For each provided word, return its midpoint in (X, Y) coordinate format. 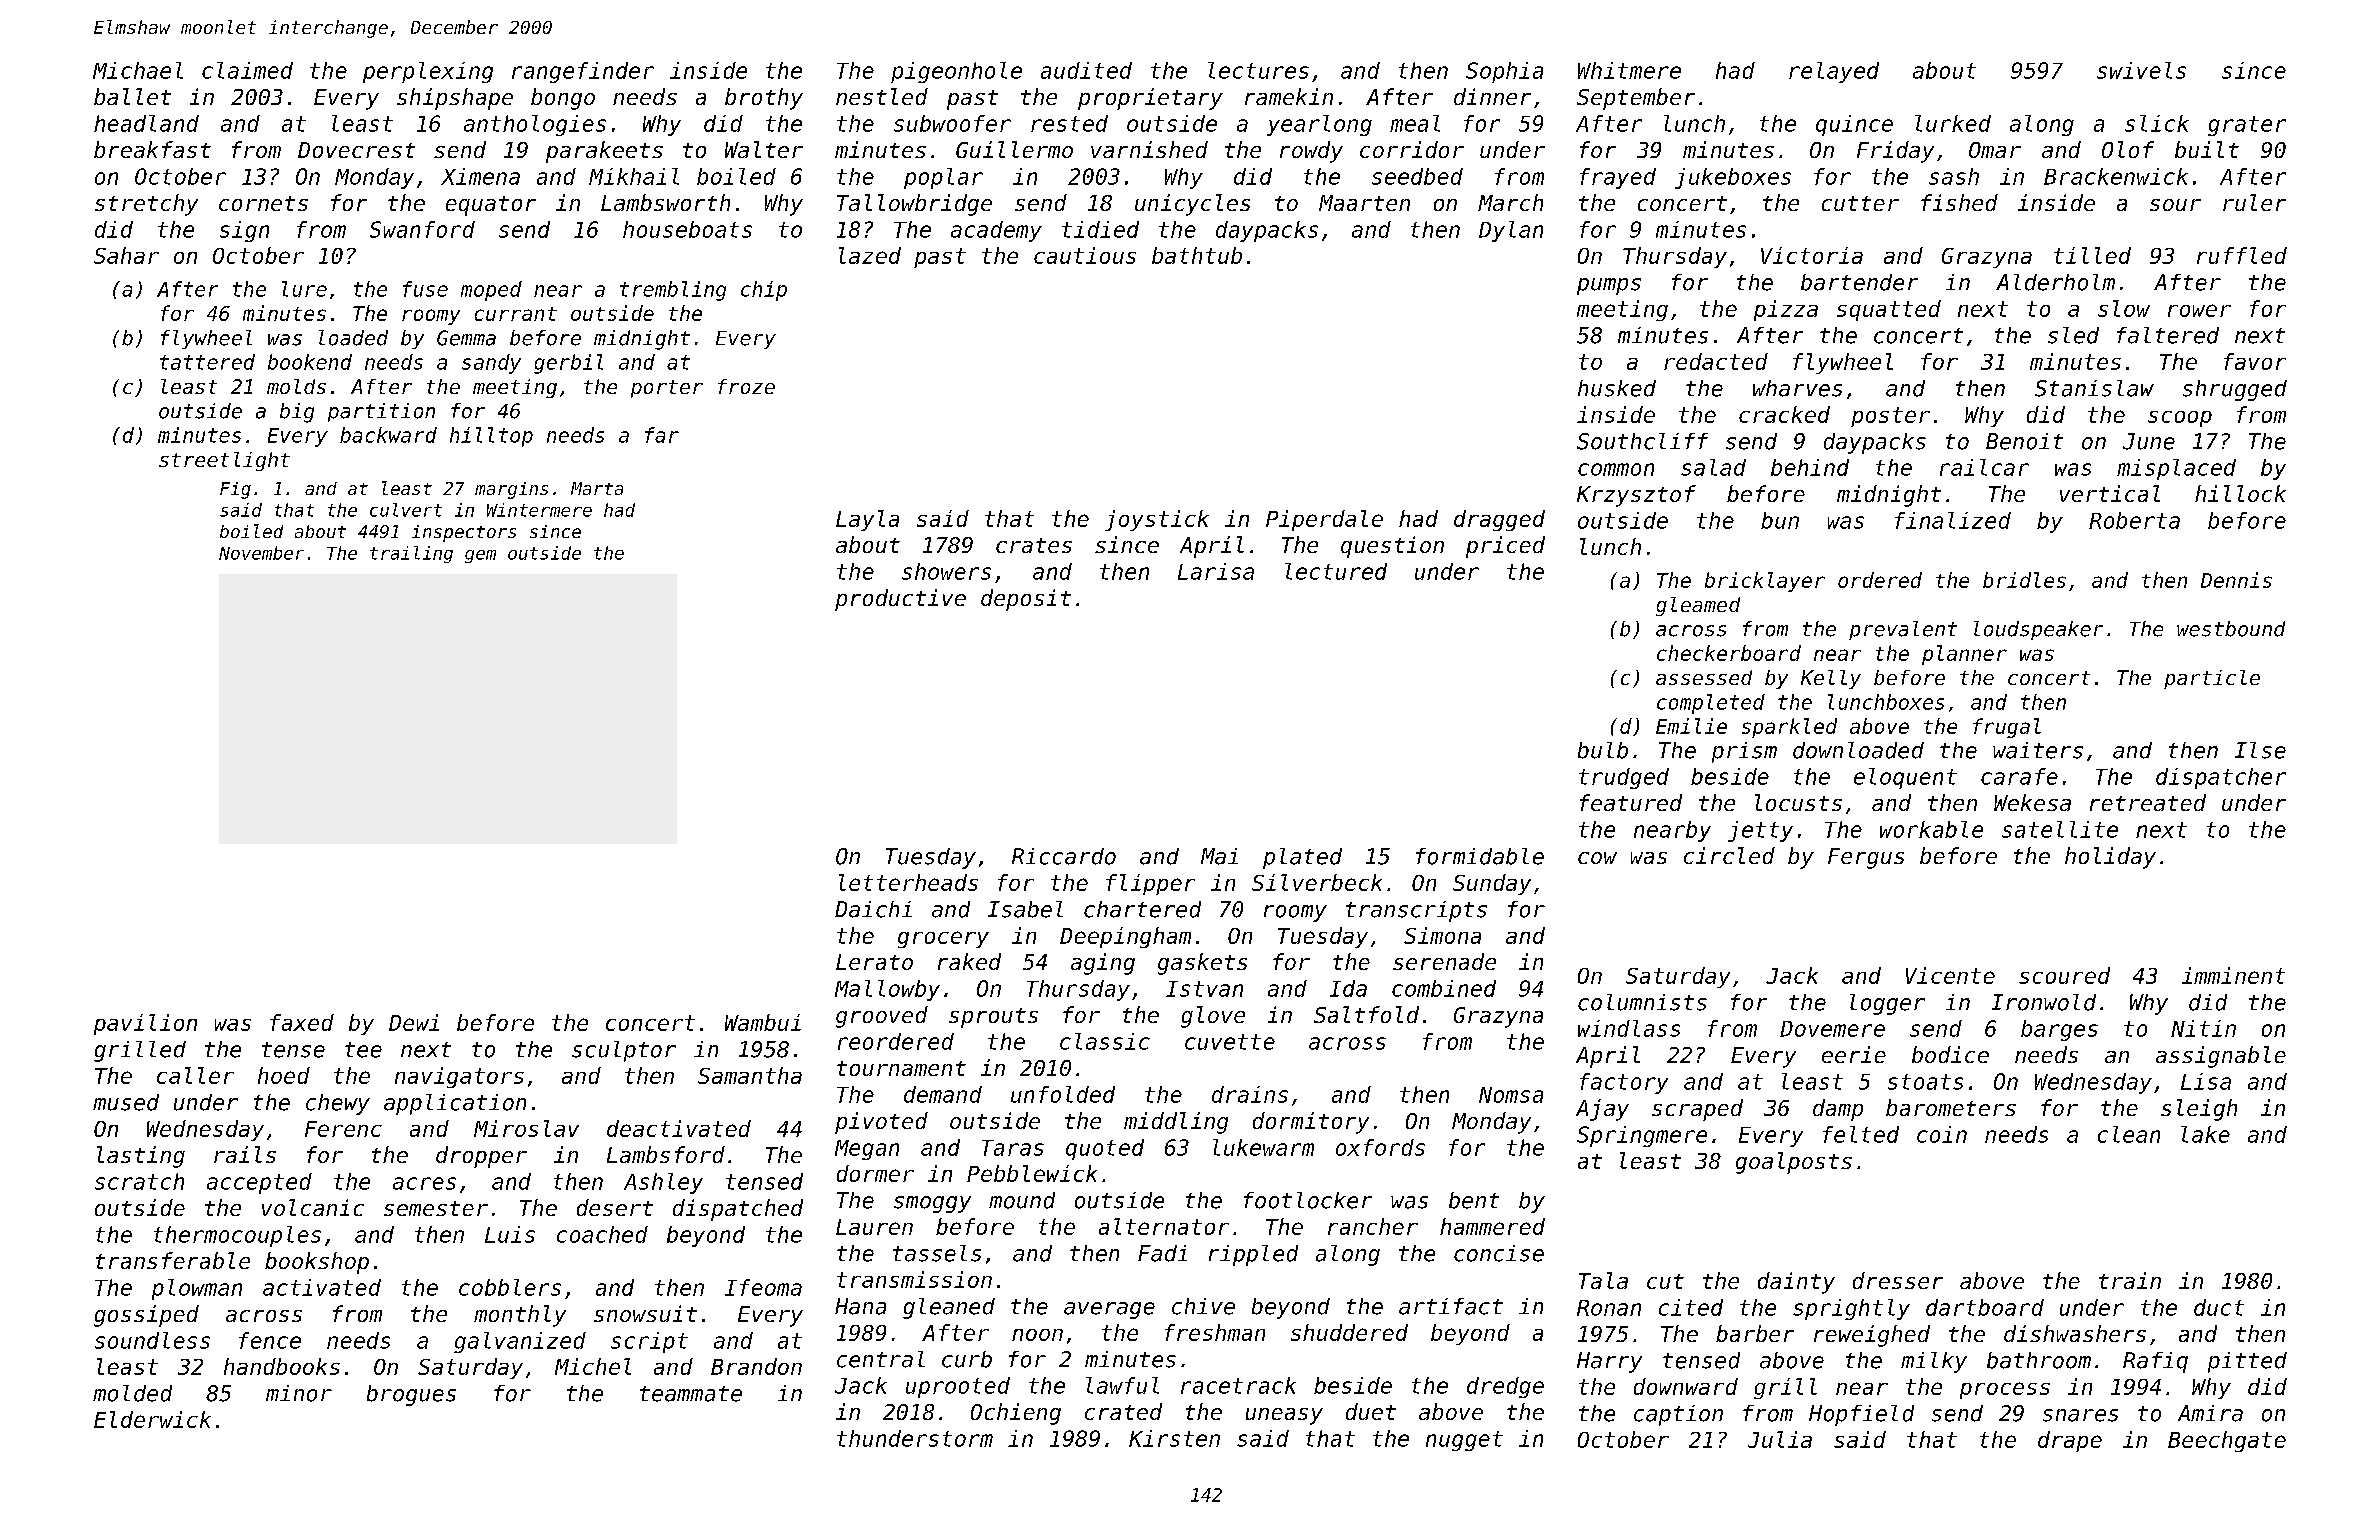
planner (1964, 655)
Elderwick (152, 1419)
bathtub (1197, 255)
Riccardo (1064, 856)
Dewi (414, 1022)
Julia (1780, 1439)
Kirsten (1174, 1438)
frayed (1618, 178)
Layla (867, 520)
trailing (411, 554)
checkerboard (1729, 653)
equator (491, 206)
